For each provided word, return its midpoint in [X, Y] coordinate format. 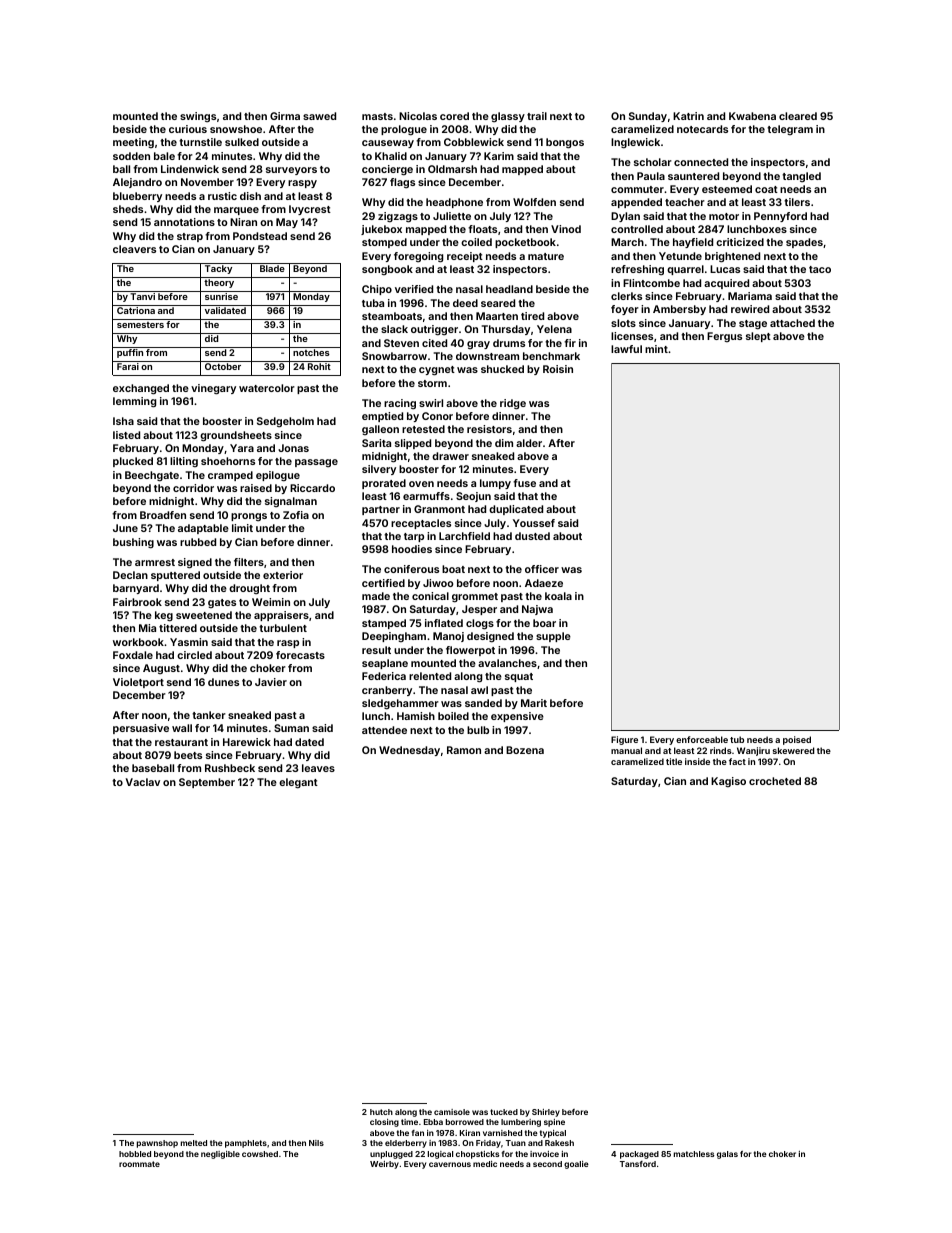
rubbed [198, 542]
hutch [381, 1112]
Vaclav [142, 782]
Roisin [558, 369]
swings [198, 117]
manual [626, 750]
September [207, 783]
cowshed [260, 1154]
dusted [532, 536]
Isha [123, 421]
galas [727, 1155]
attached [792, 323]
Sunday [648, 117]
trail [537, 116]
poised [797, 740]
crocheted [775, 781]
